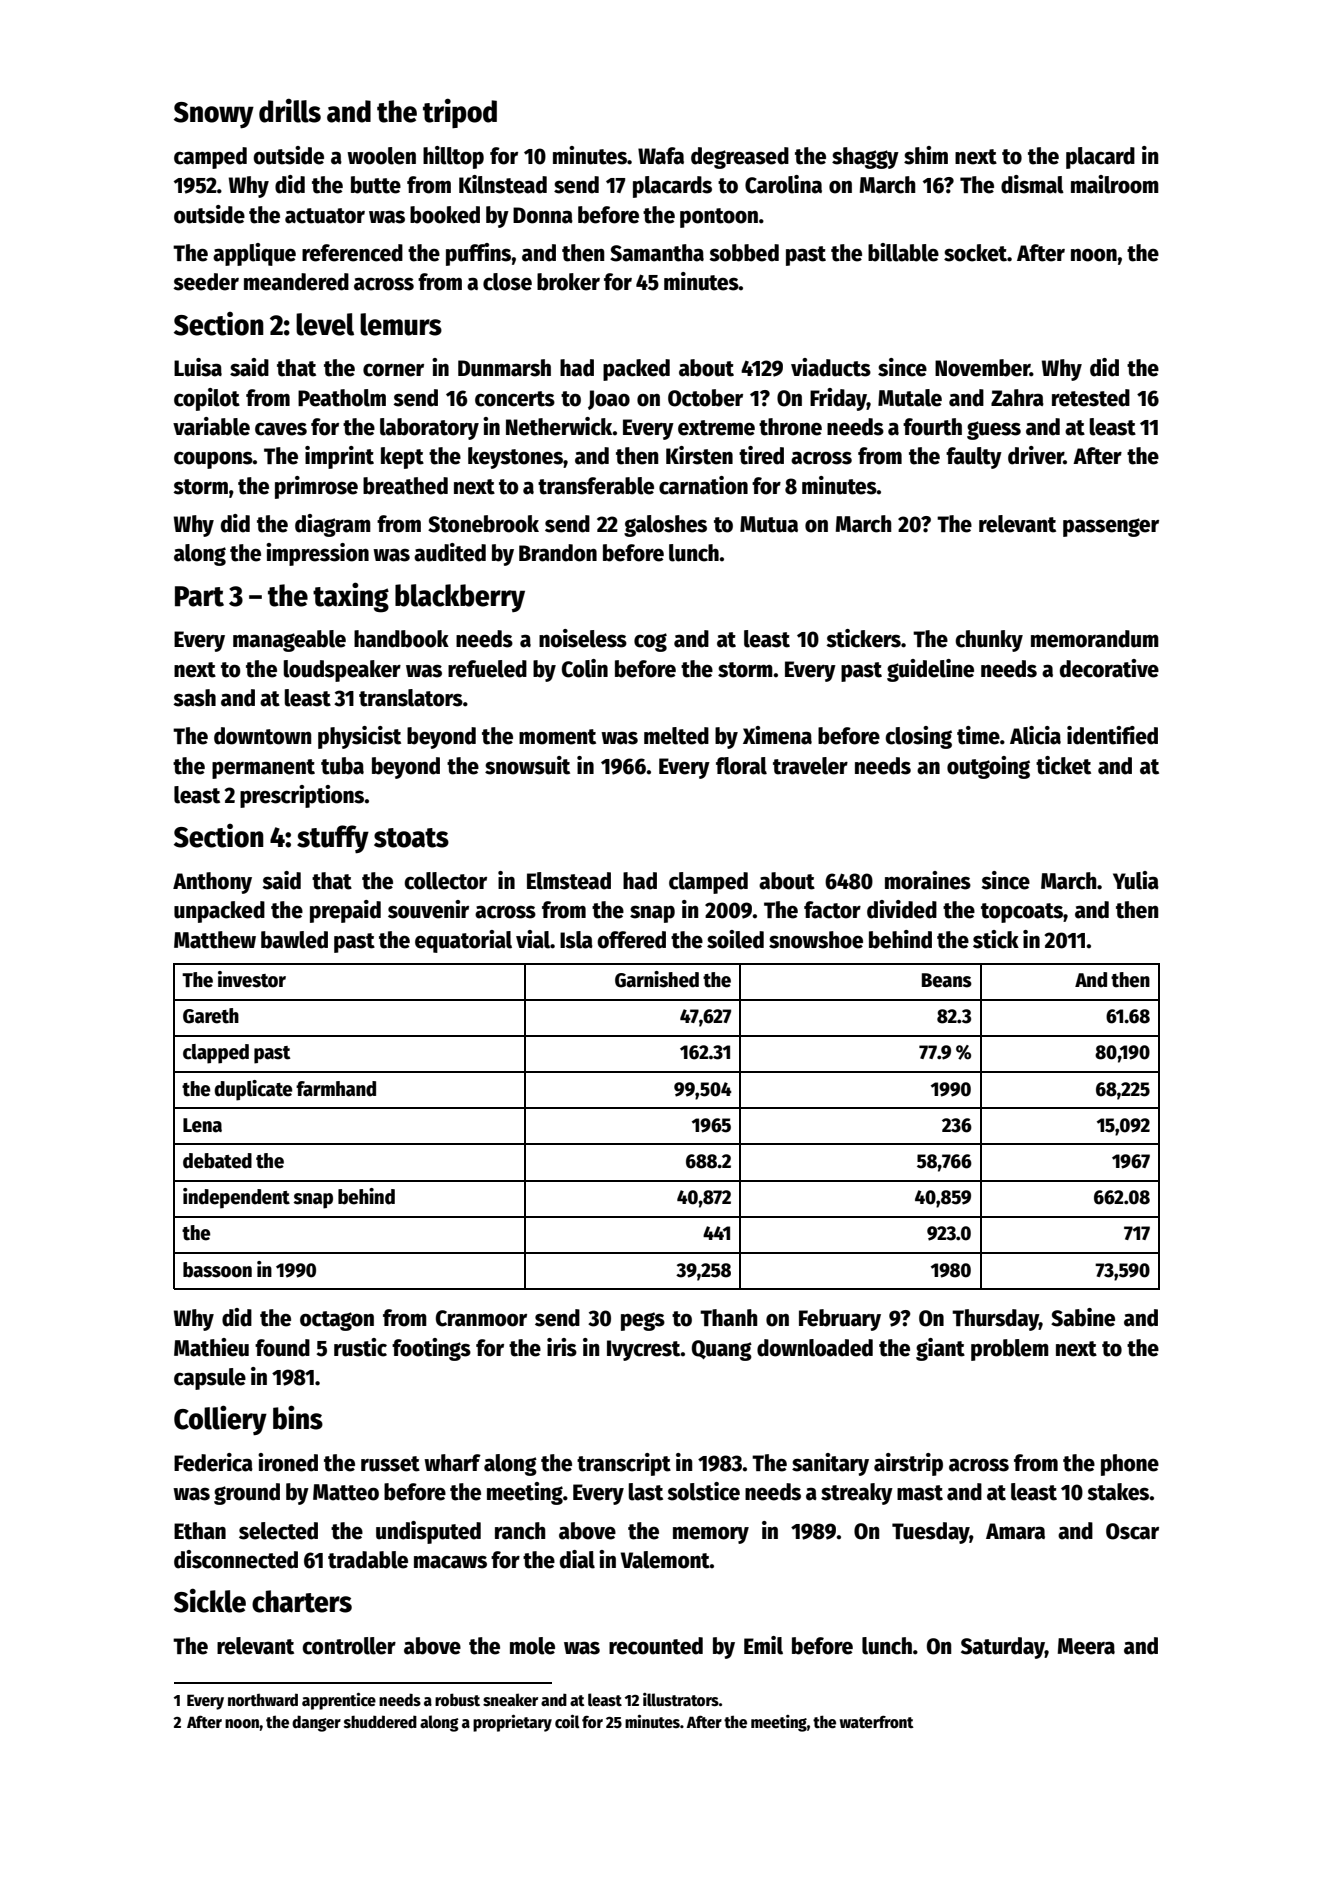  Describe the element at coordinates (214, 115) in the document. I see `Snowy` at that location.
